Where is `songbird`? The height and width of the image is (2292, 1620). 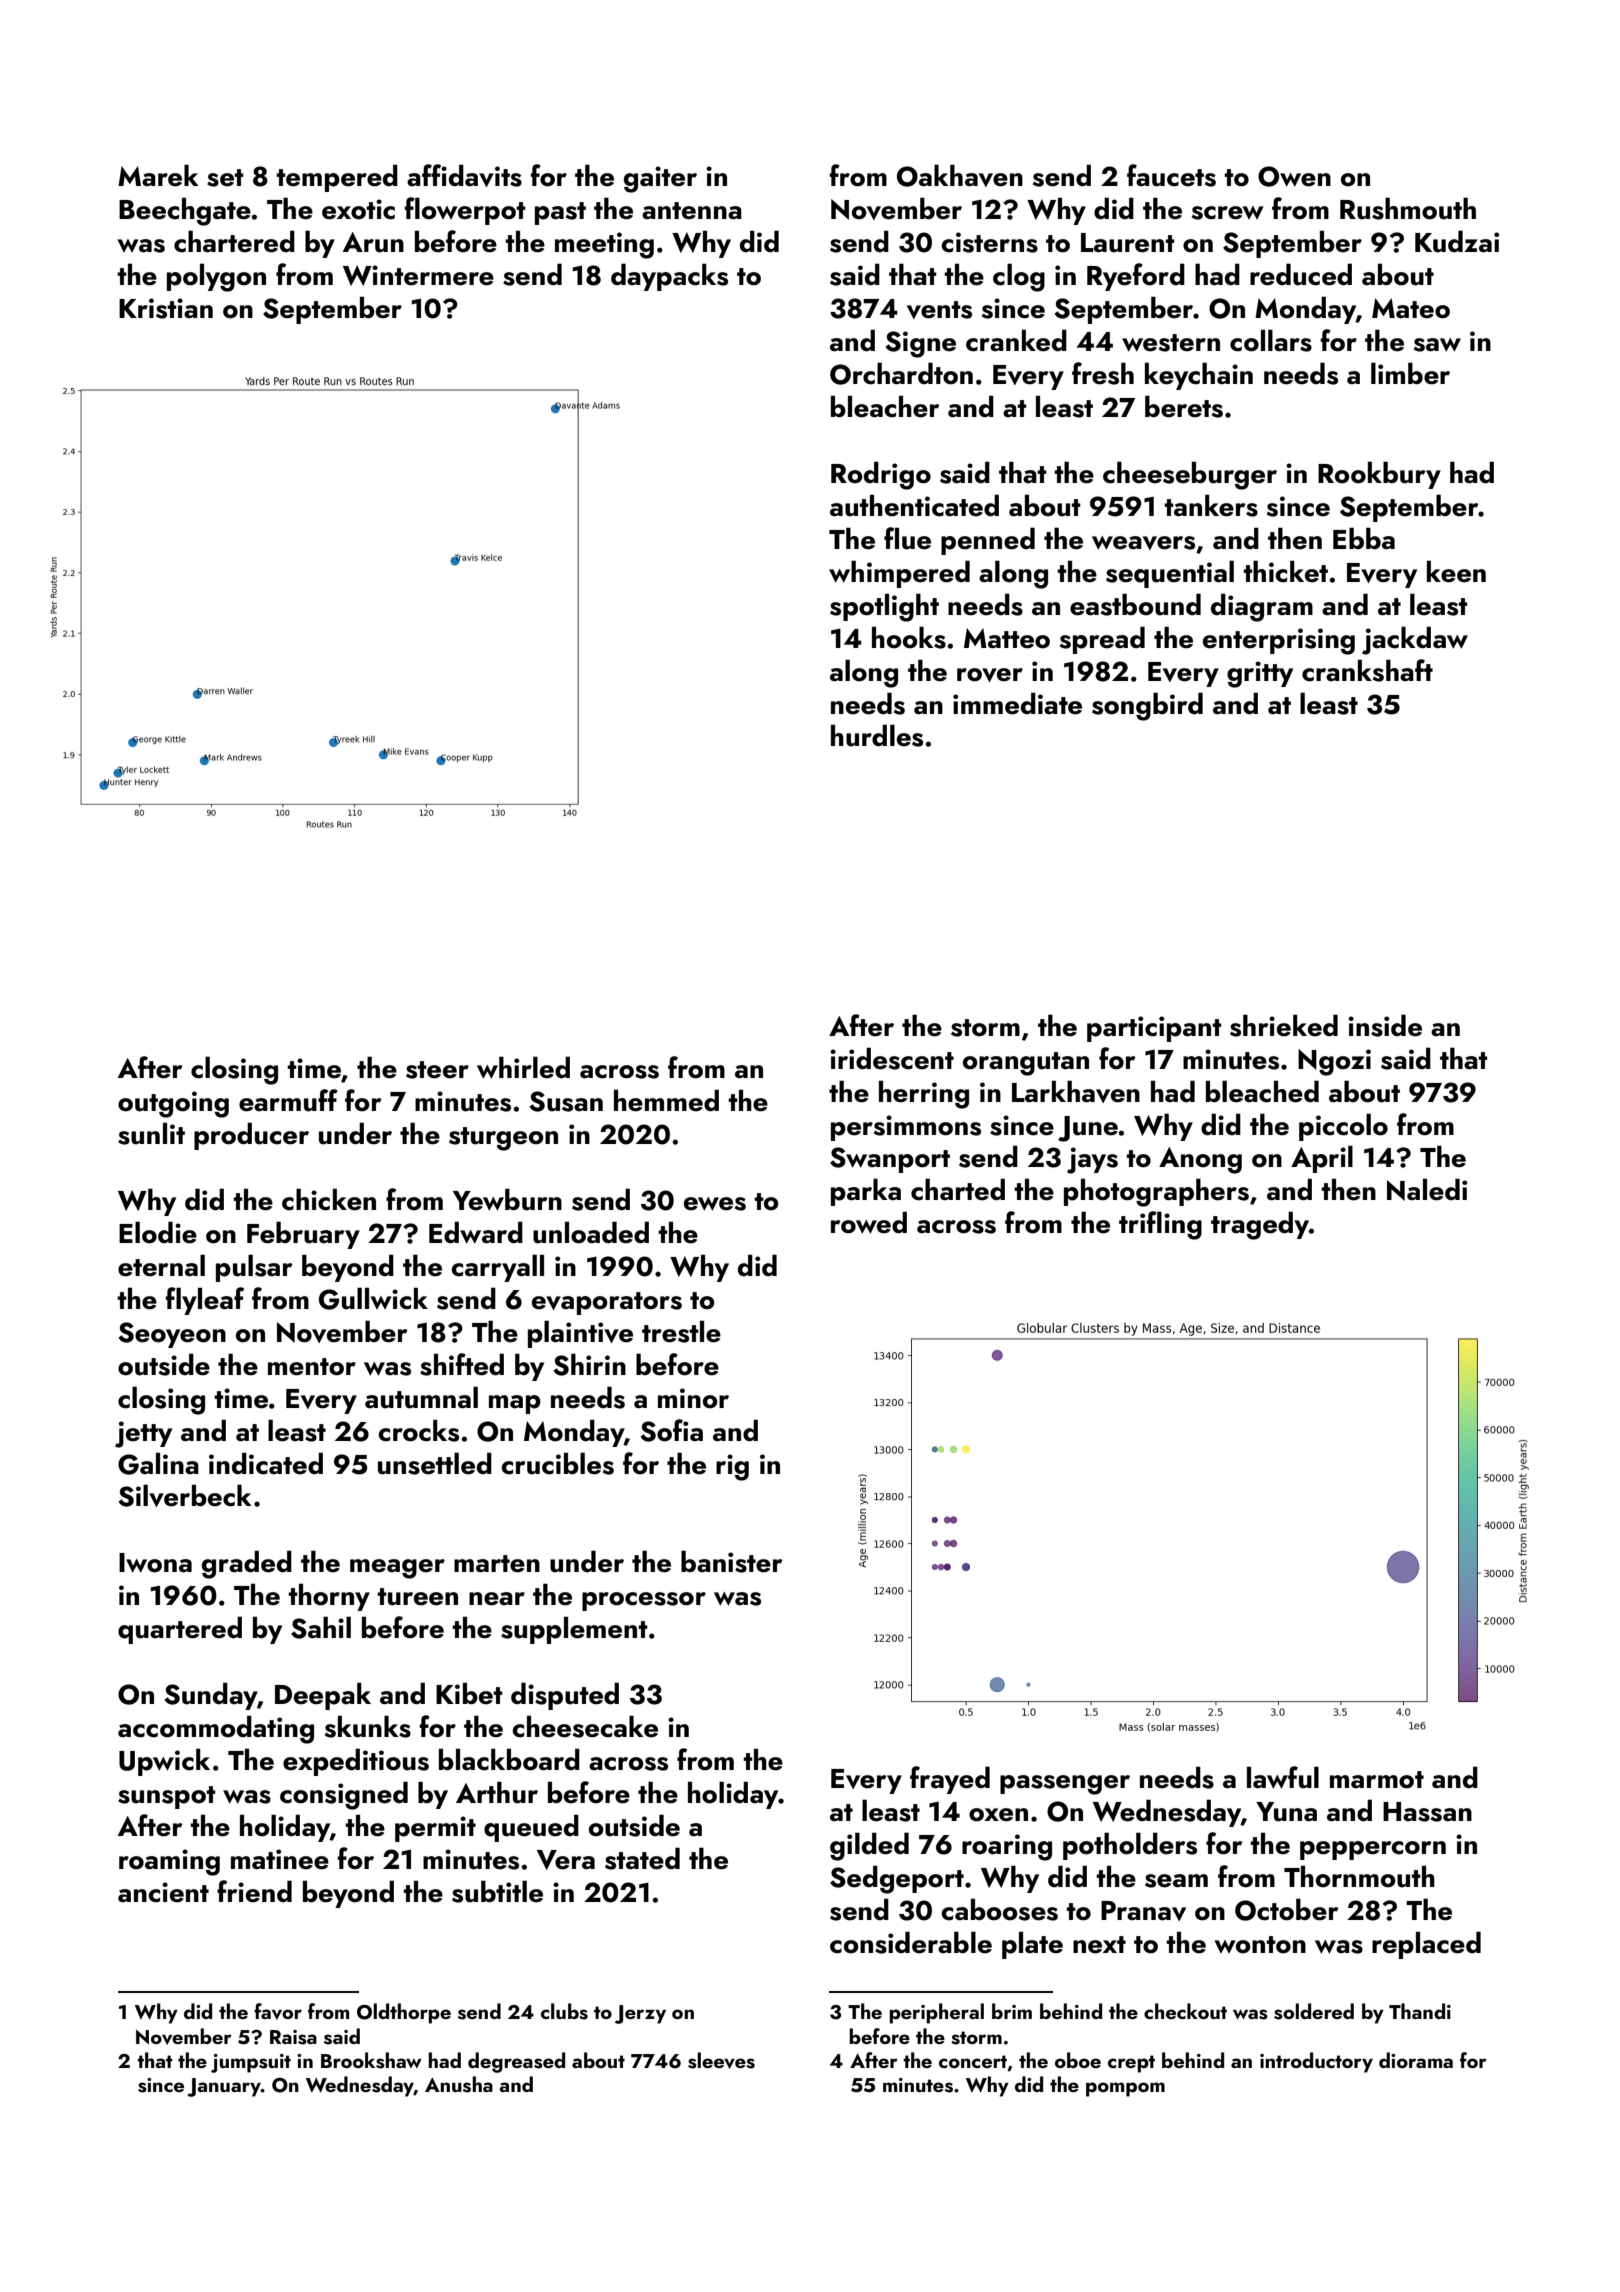 songbird is located at coordinates (1147, 706).
